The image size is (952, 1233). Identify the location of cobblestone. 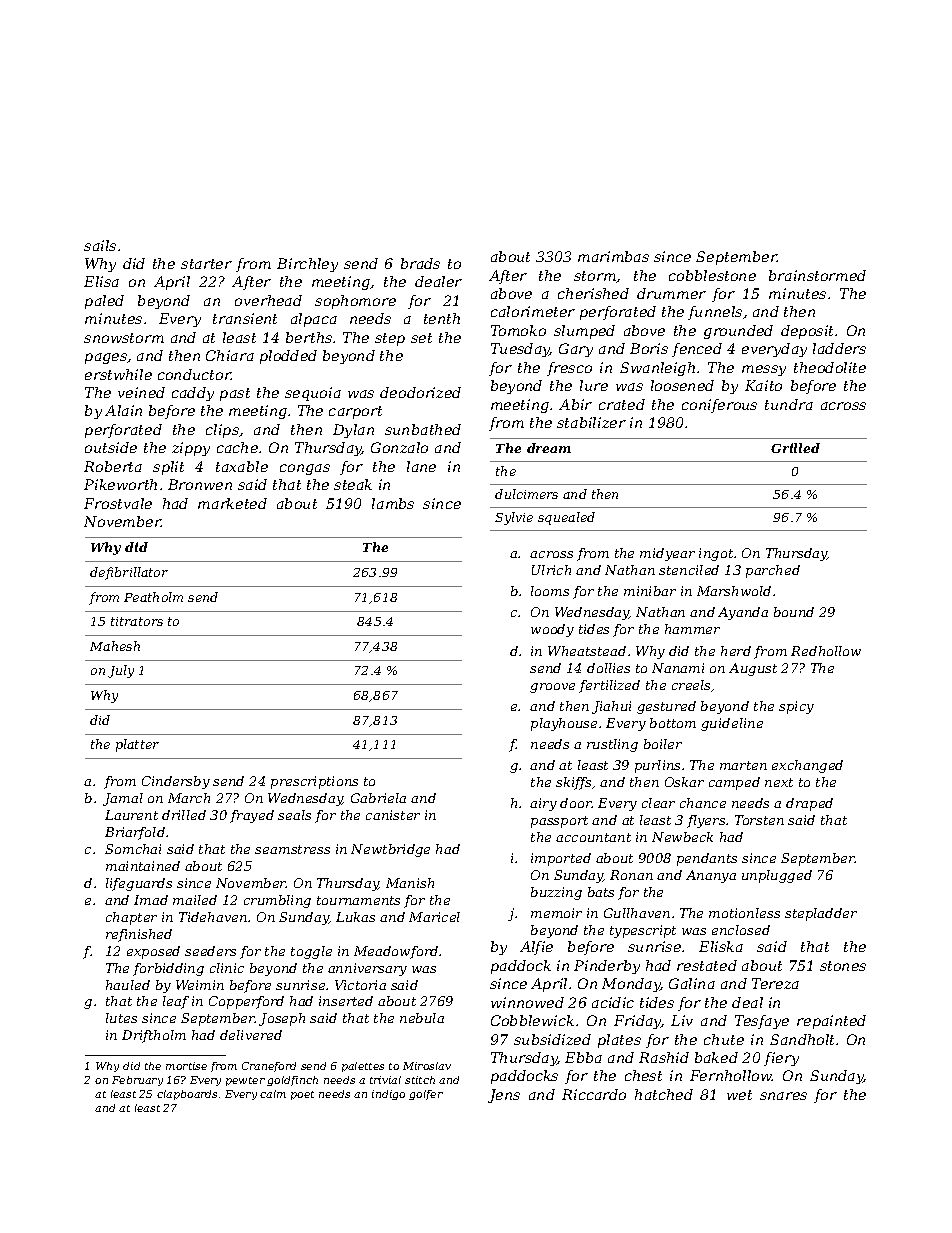
(712, 275).
